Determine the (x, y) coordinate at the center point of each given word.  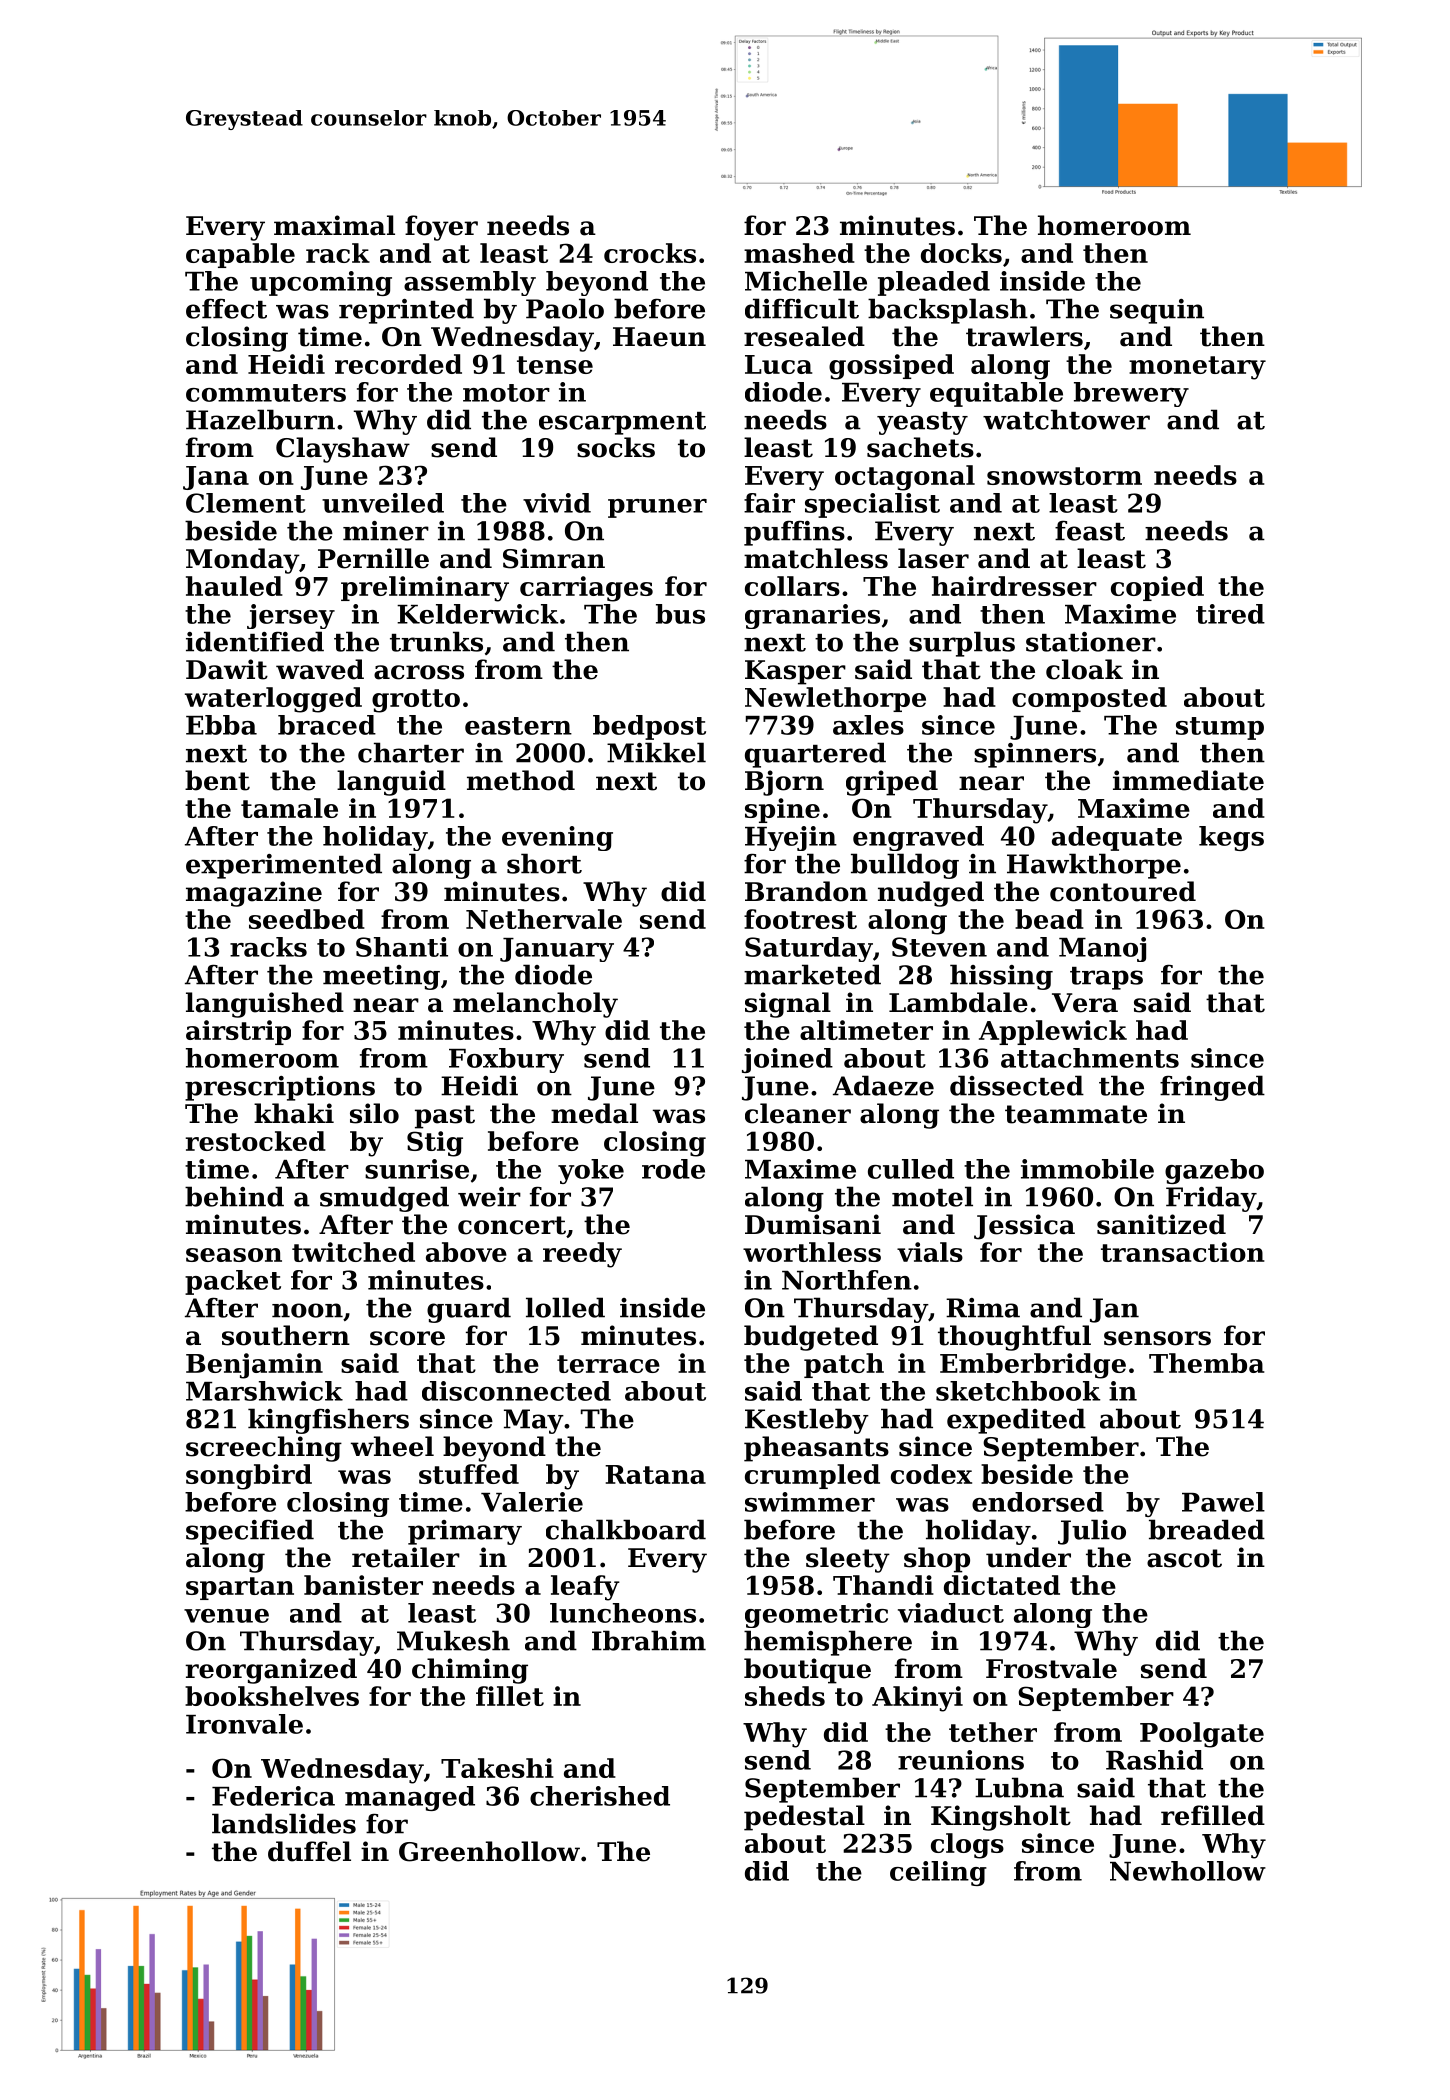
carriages (586, 589)
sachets (920, 447)
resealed (804, 336)
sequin (1157, 311)
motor (506, 393)
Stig (435, 1144)
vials (930, 1252)
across (419, 672)
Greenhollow (489, 1851)
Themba (1206, 1363)
